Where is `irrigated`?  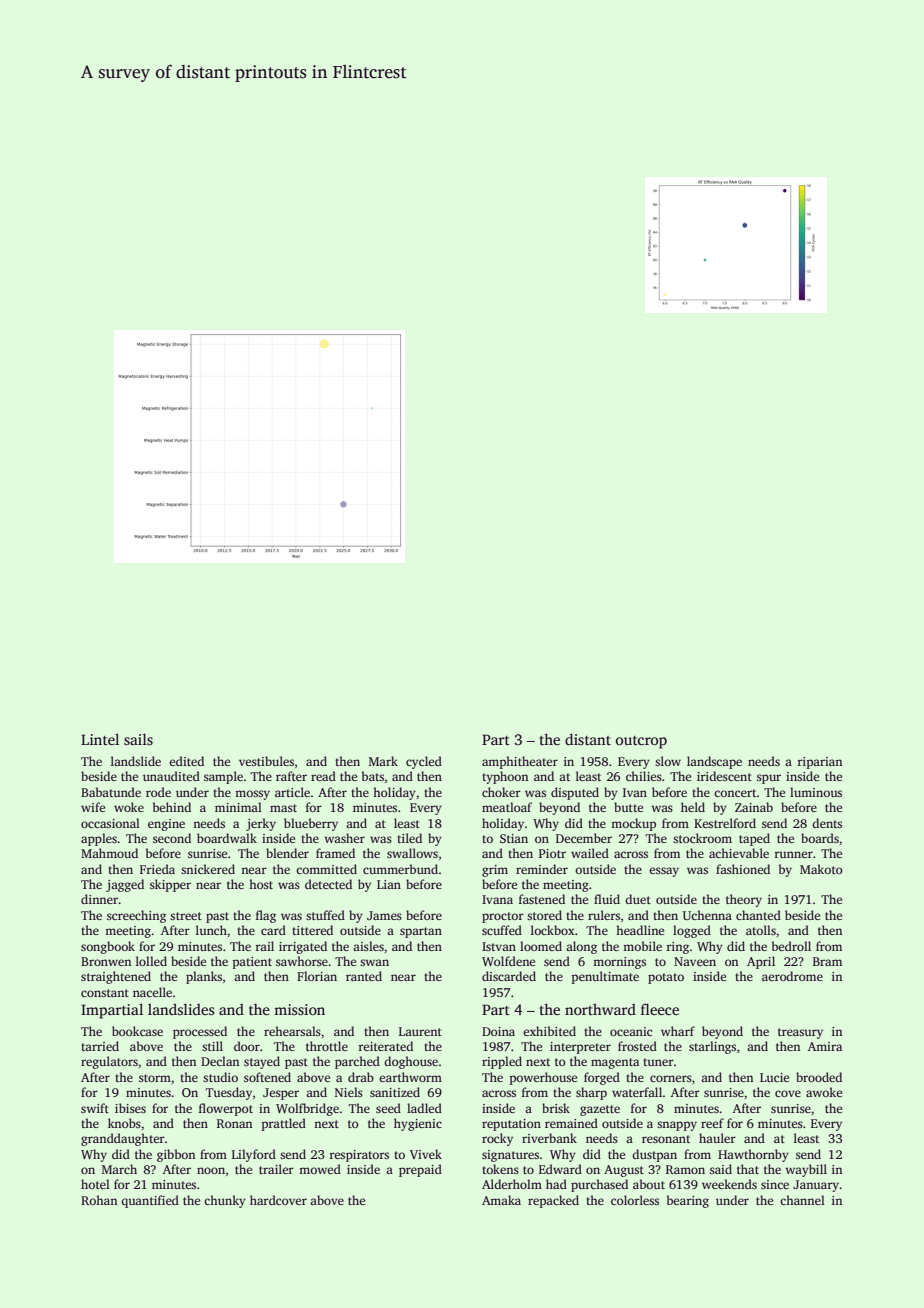 irrigated is located at coordinates (303, 947).
